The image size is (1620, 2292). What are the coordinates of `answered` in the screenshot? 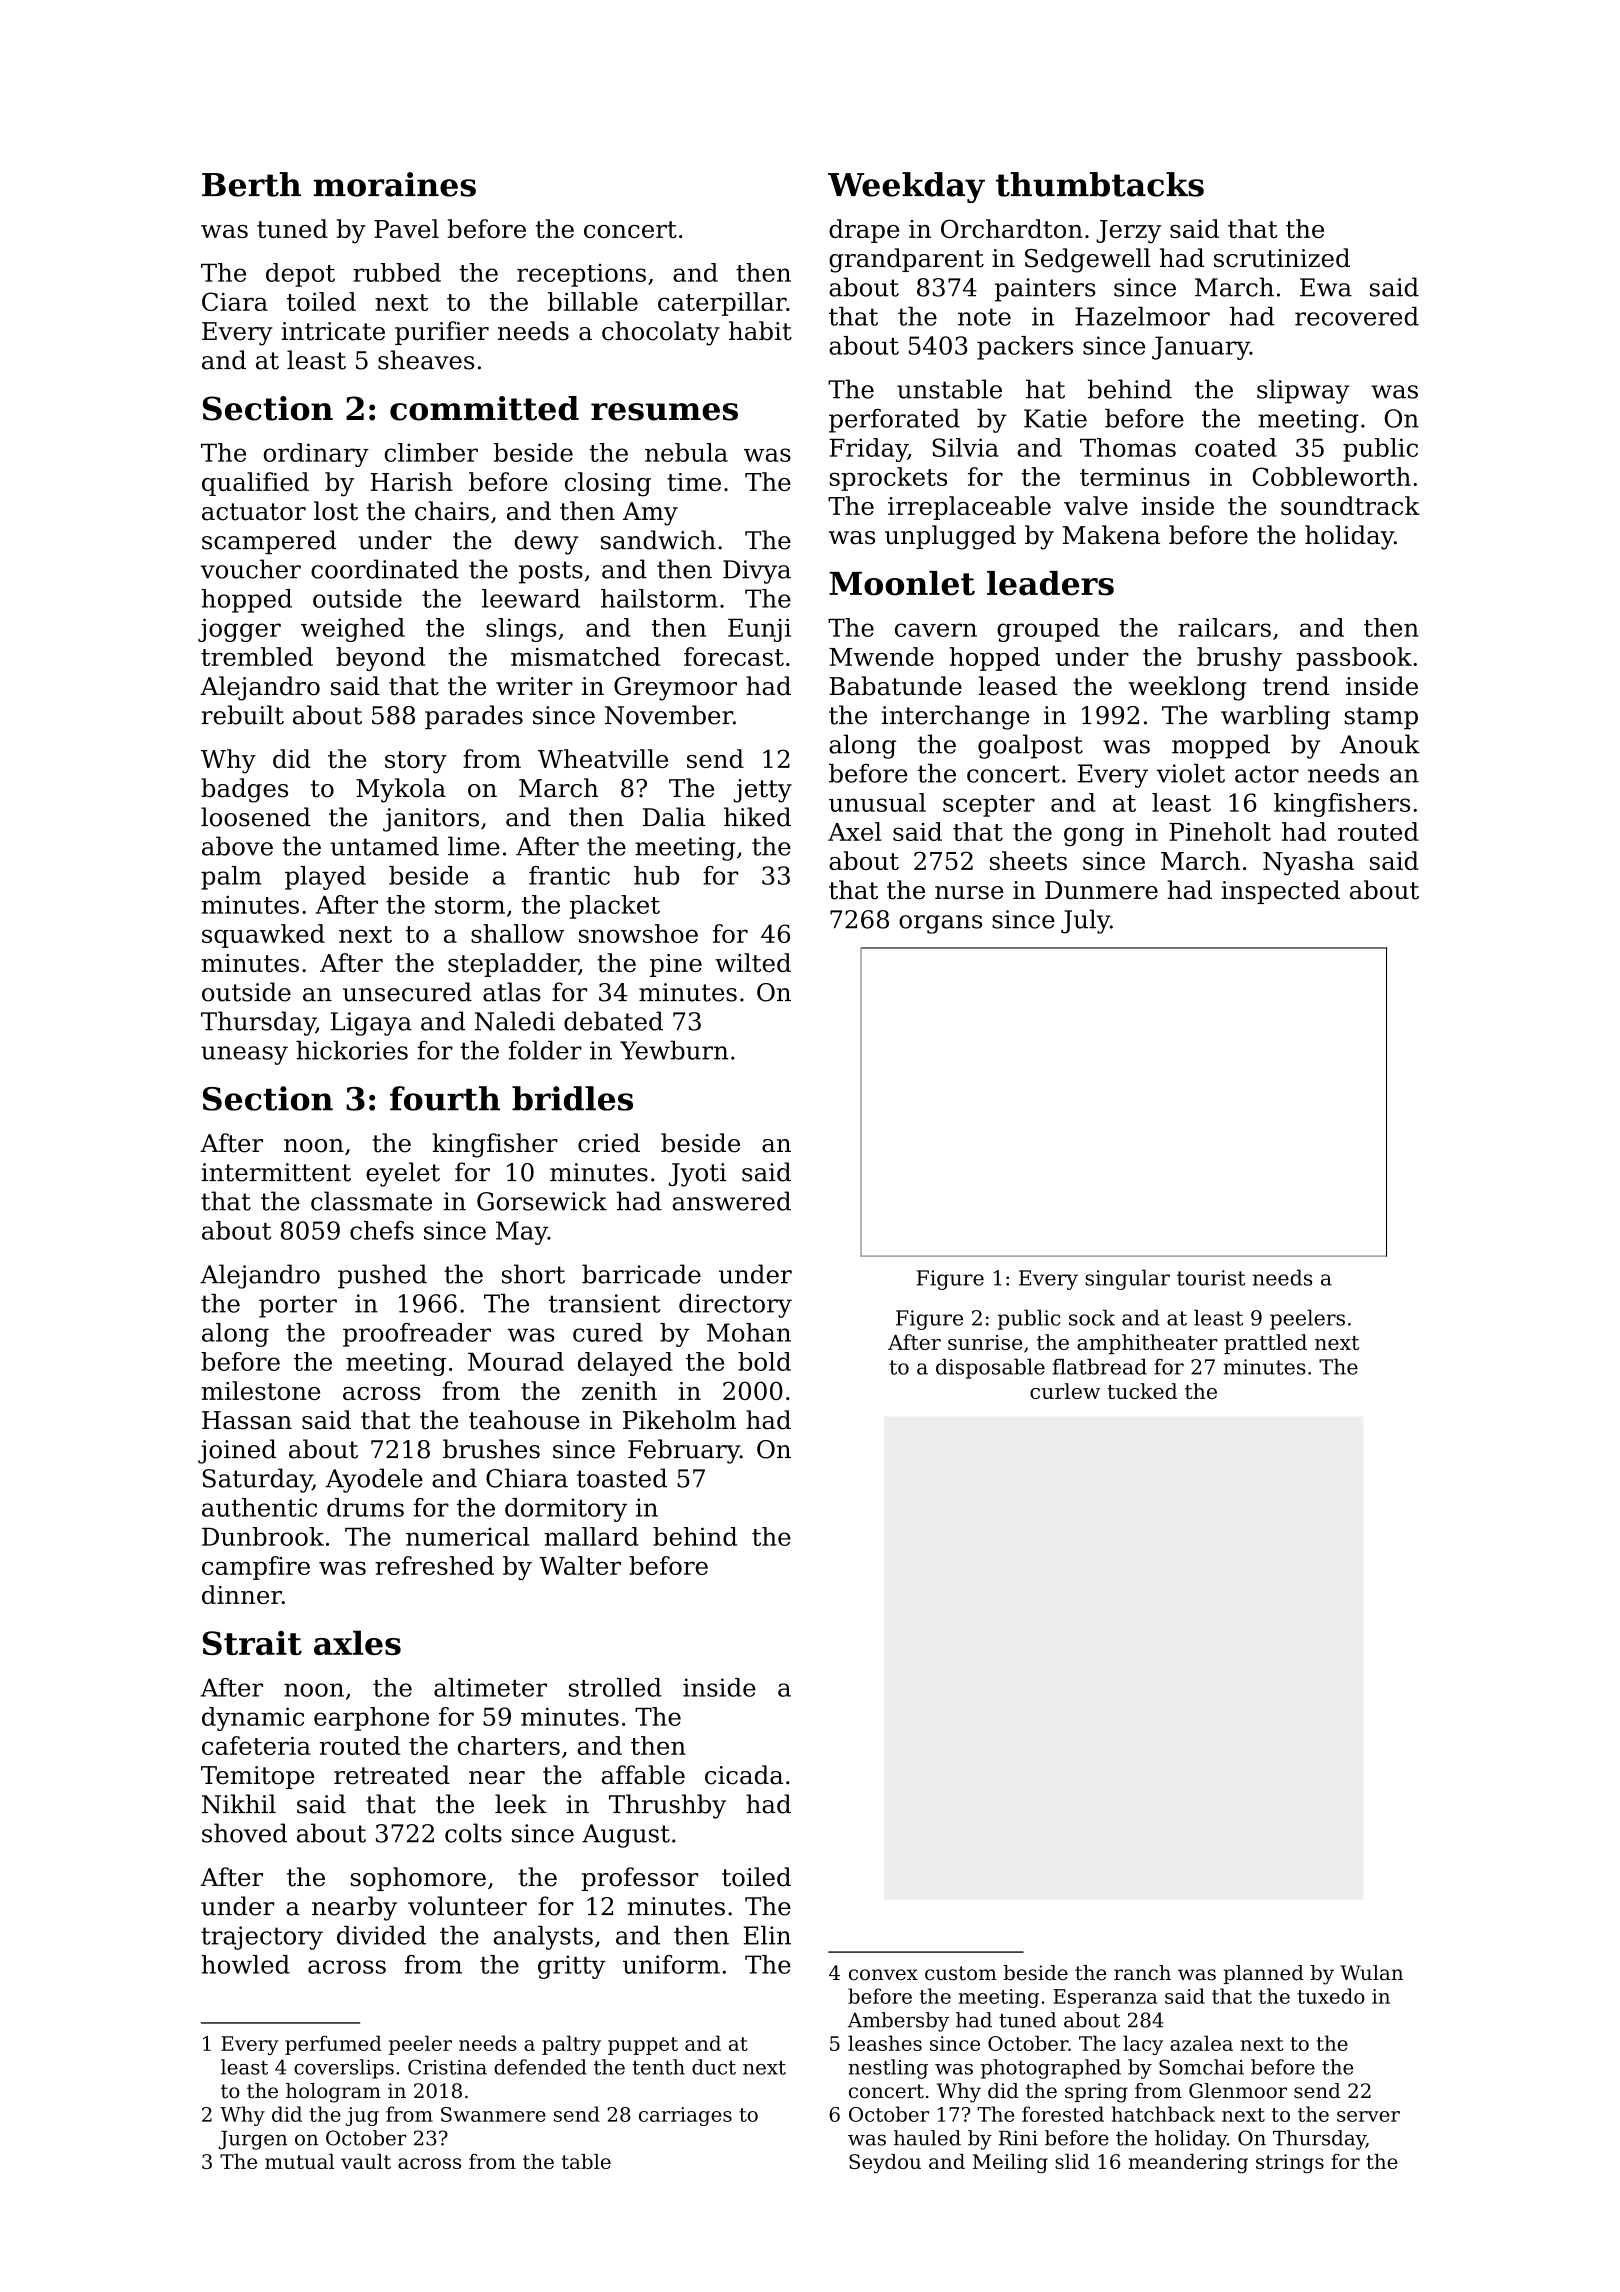 It's located at (731, 1201).
